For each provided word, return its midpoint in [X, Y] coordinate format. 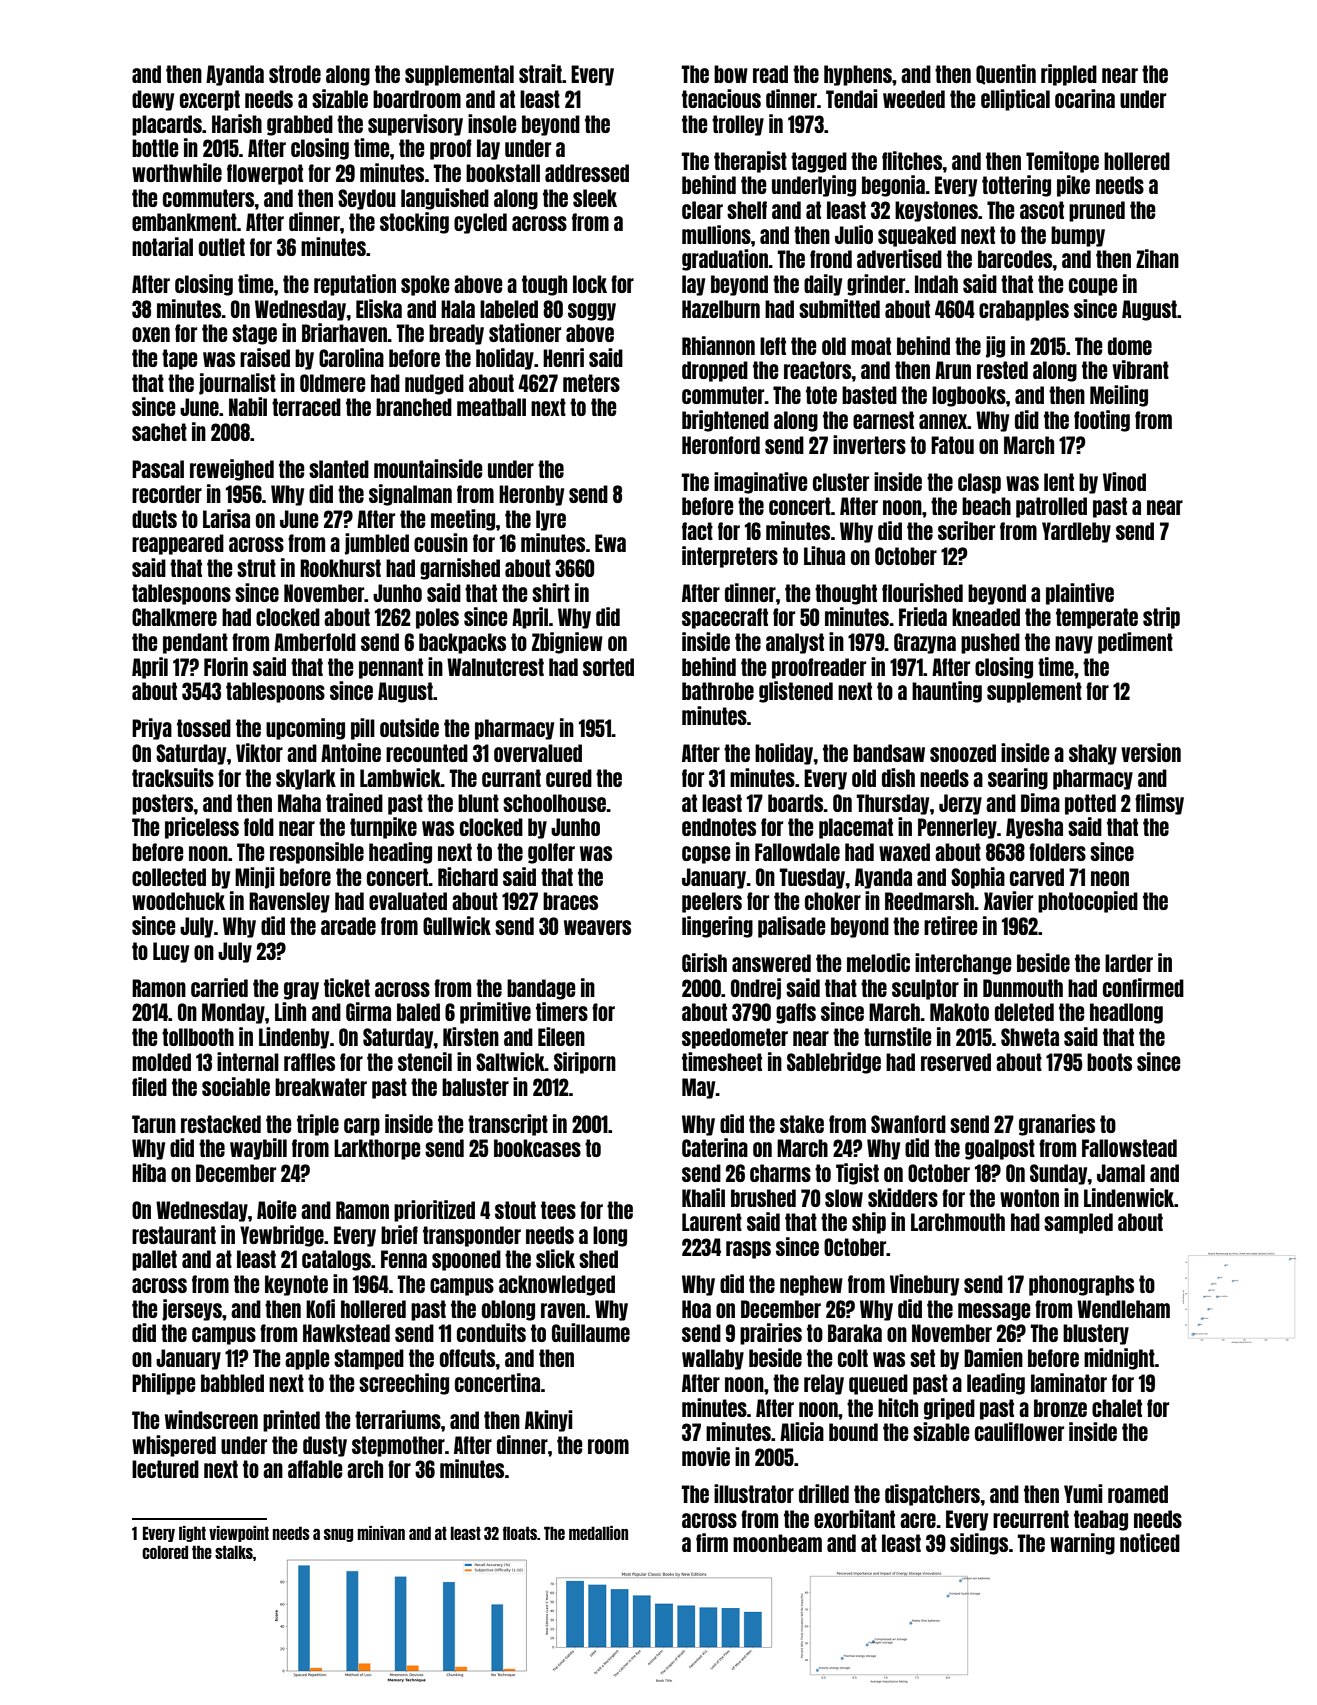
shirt [551, 592]
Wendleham [1123, 1309]
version [1151, 752]
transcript [508, 1125]
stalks [234, 1552]
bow [731, 74]
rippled [1069, 75]
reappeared [178, 544]
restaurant [174, 1235]
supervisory [415, 125]
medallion [598, 1533]
